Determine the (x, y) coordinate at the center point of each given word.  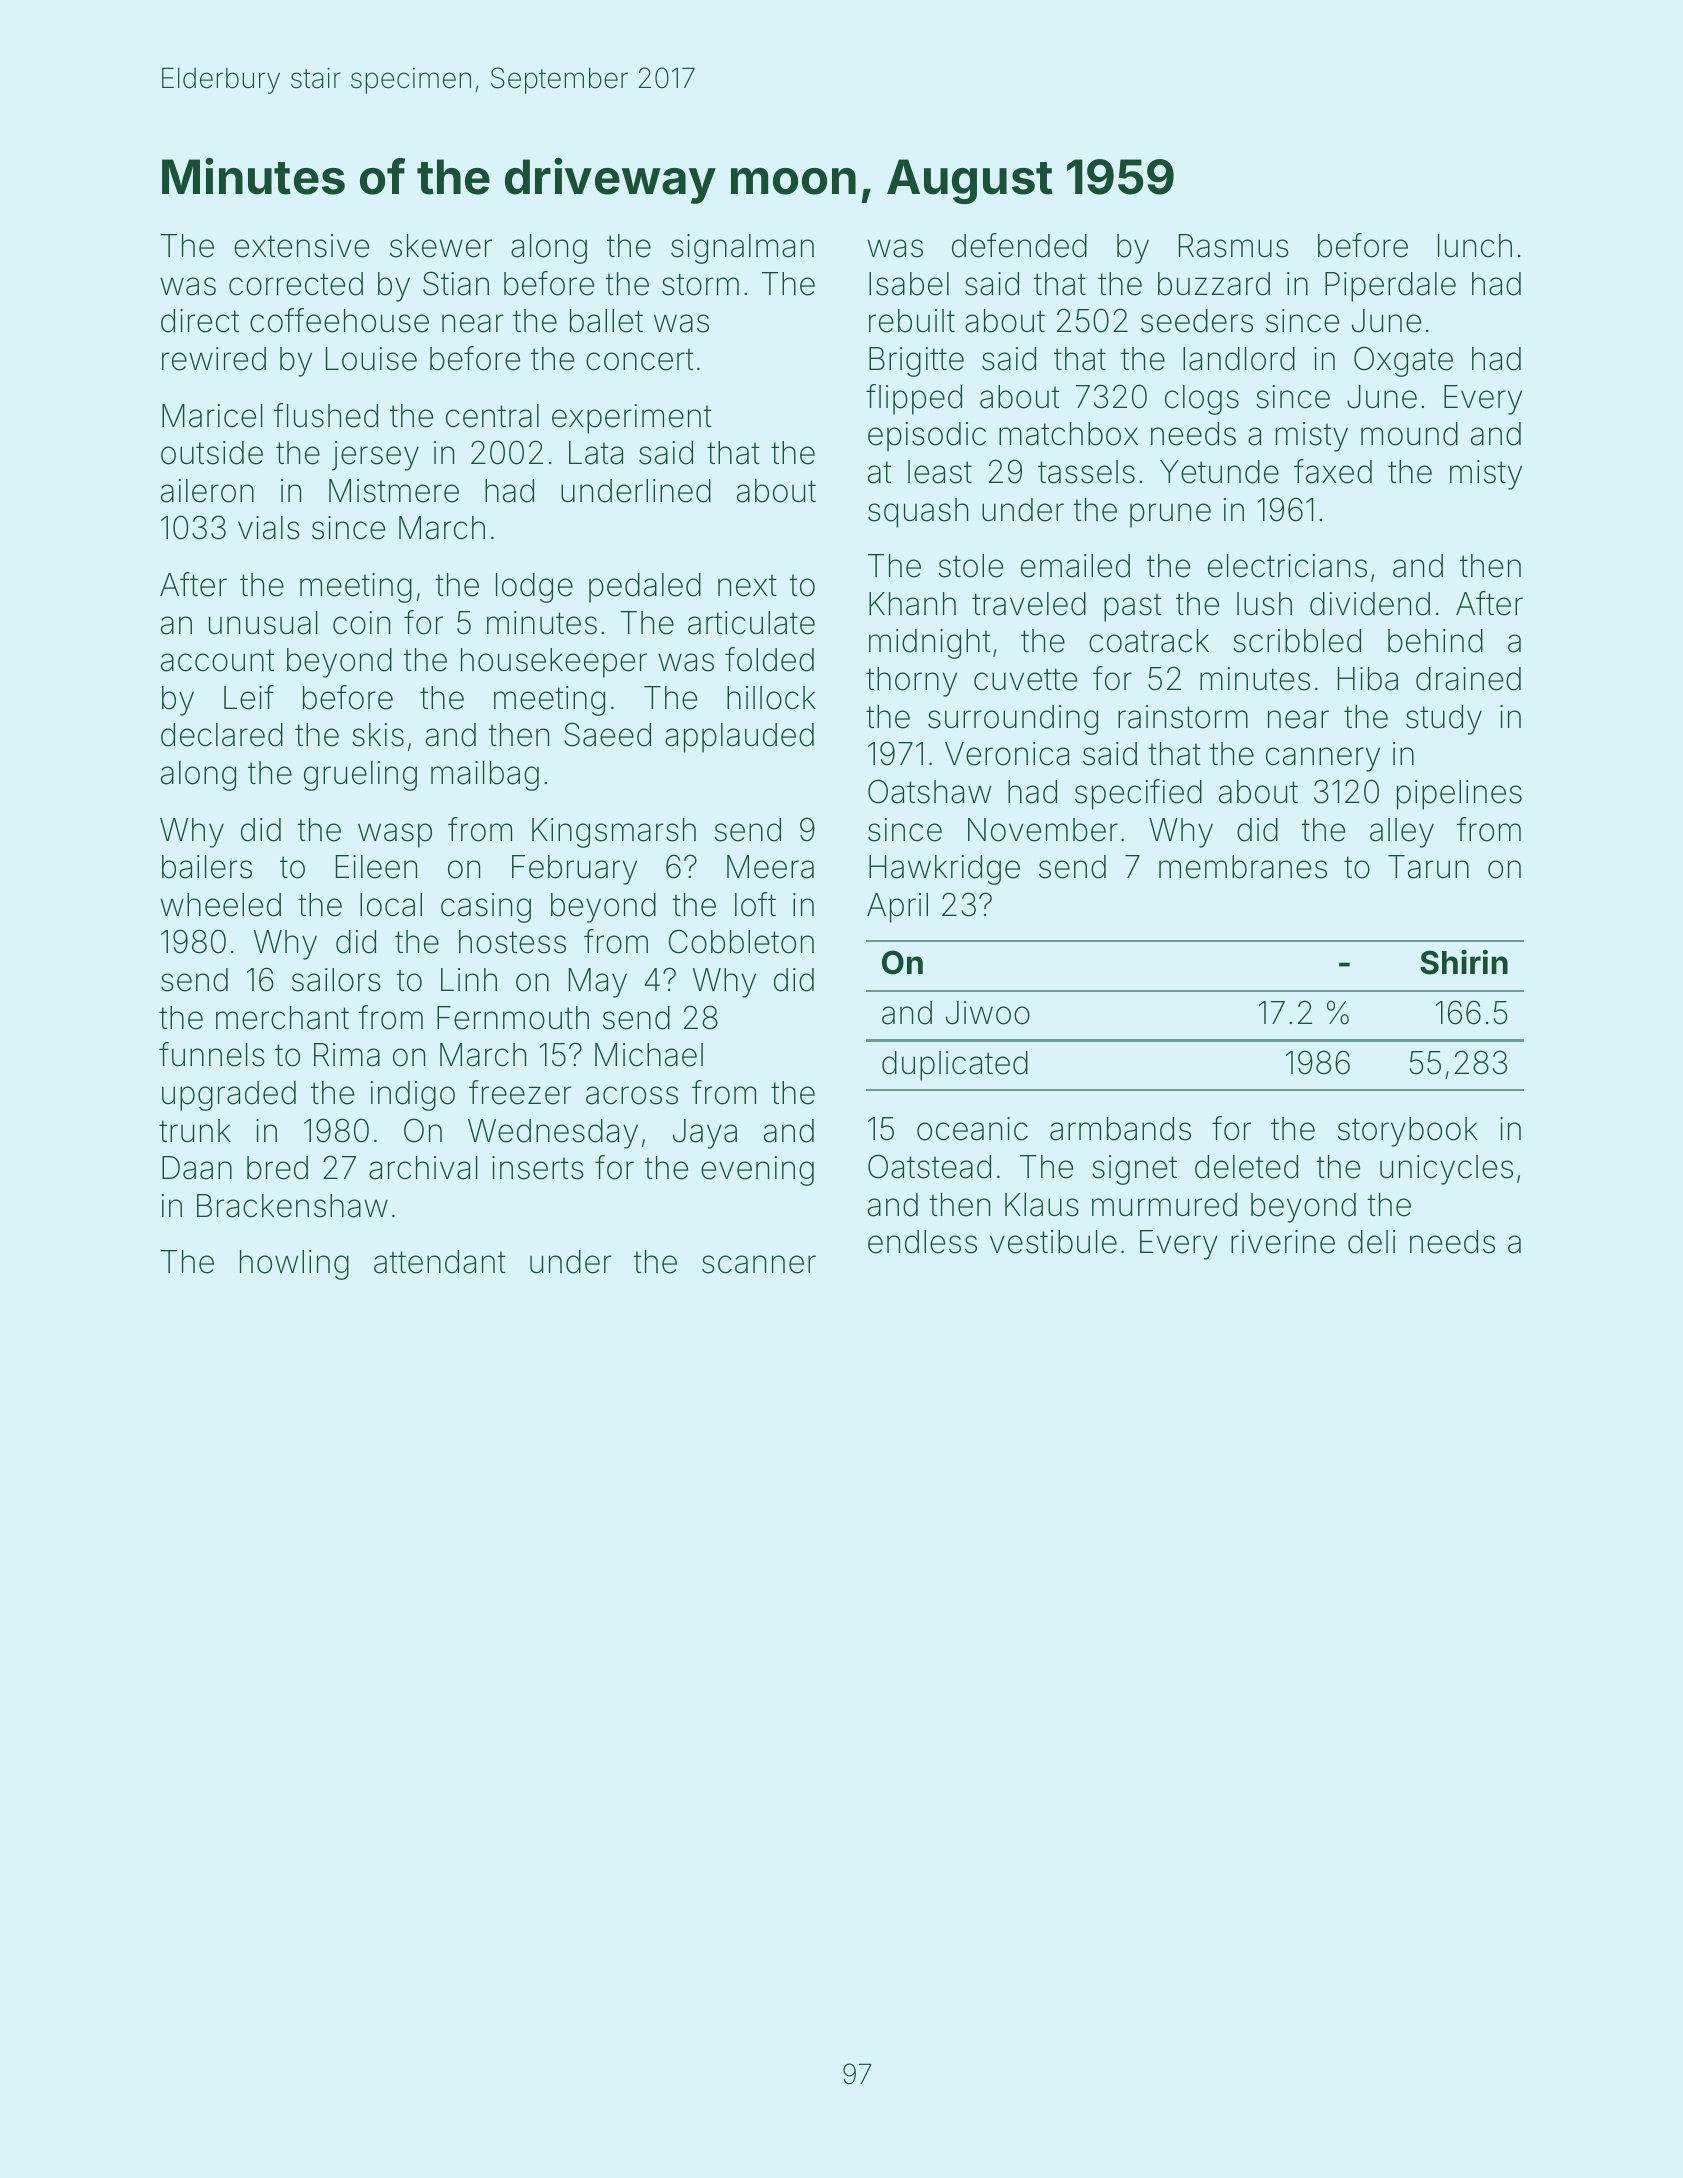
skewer (441, 246)
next (747, 585)
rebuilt (912, 321)
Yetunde (1219, 472)
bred (277, 1168)
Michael (649, 1055)
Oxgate (1403, 361)
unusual (263, 623)
